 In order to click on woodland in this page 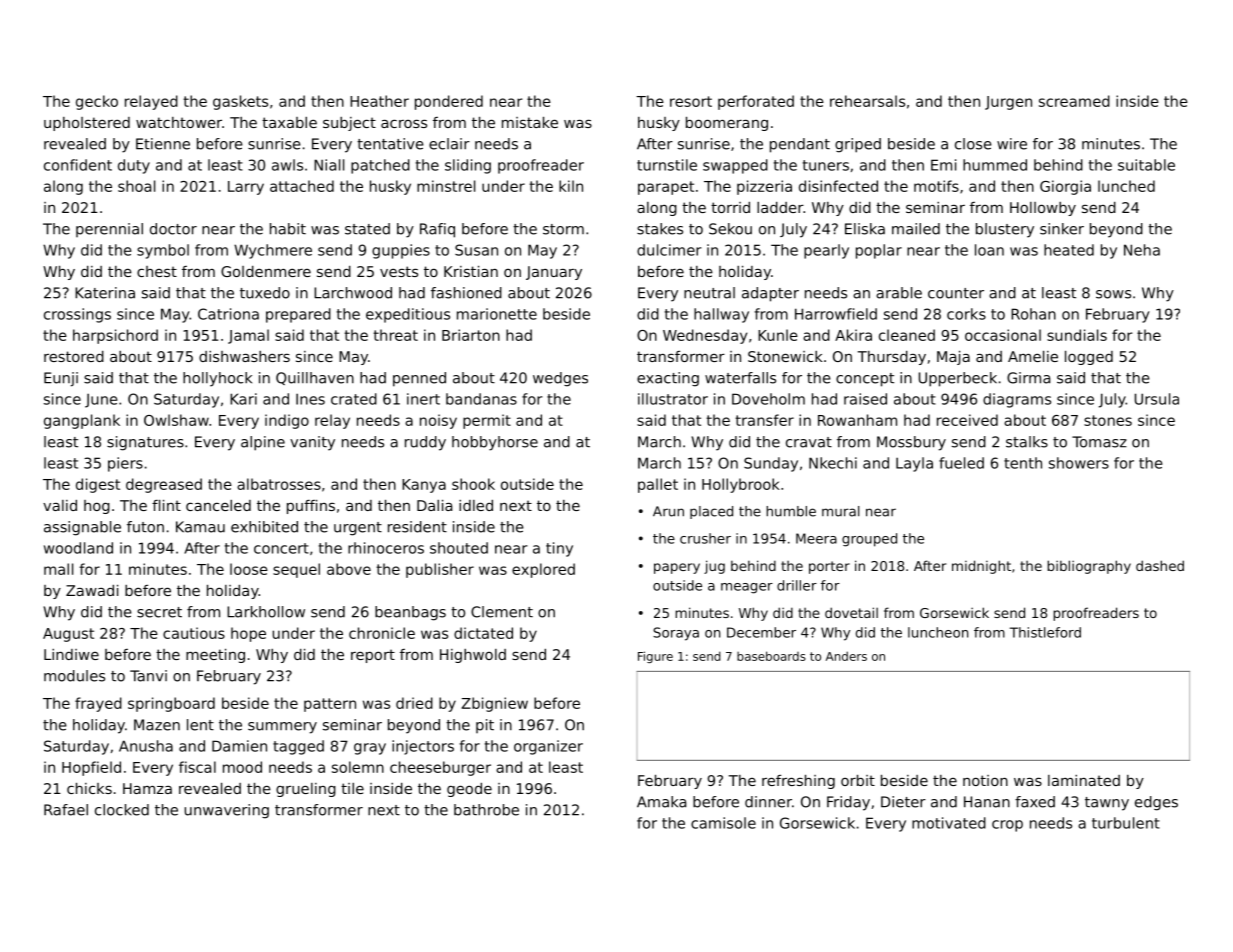, I will do `click(78, 548)`.
